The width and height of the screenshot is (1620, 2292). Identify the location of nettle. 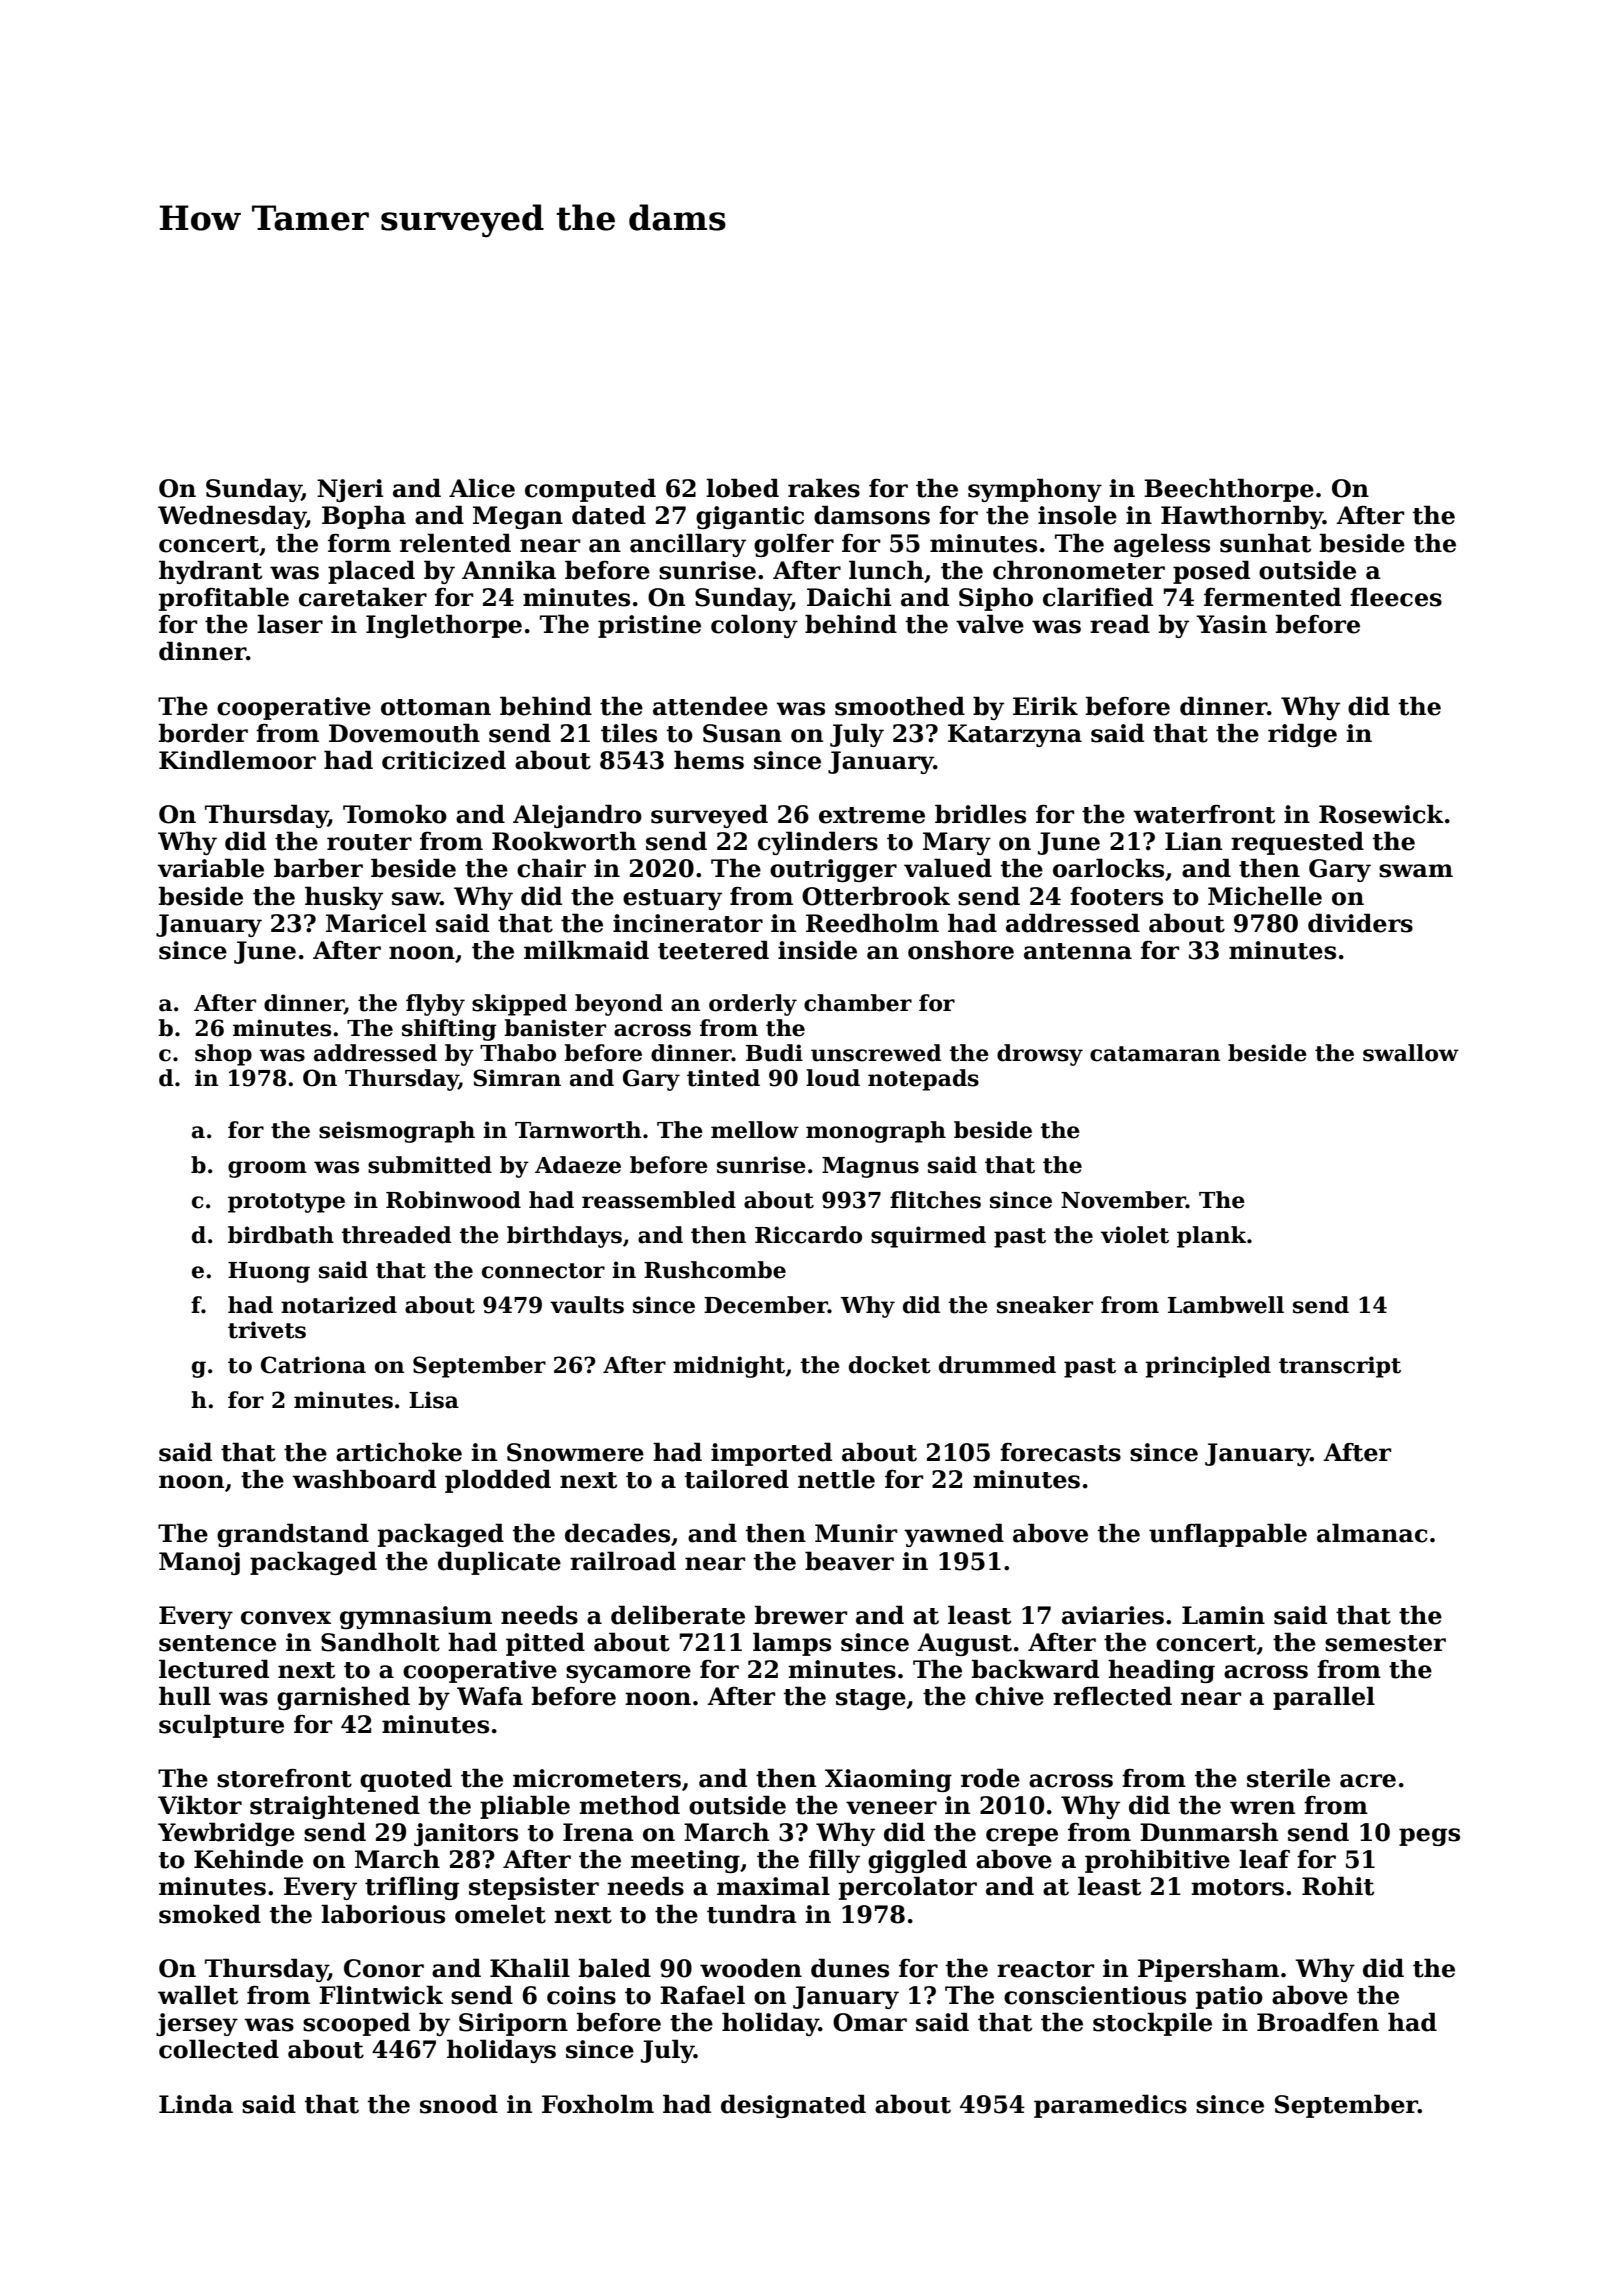
(836, 1479).
